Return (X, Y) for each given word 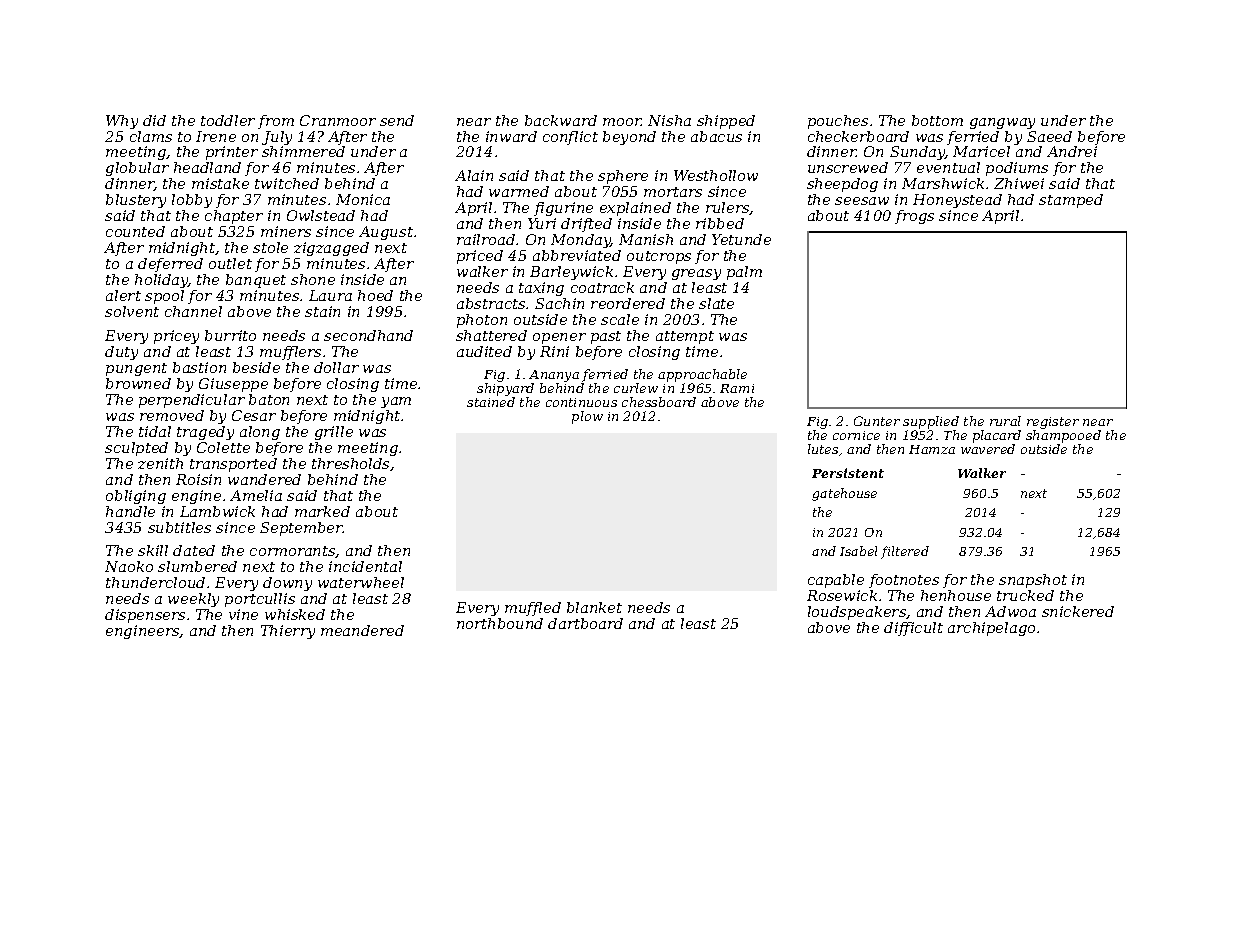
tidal (155, 431)
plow (587, 417)
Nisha (669, 120)
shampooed (1063, 436)
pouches (838, 122)
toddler (228, 120)
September (301, 529)
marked (322, 511)
